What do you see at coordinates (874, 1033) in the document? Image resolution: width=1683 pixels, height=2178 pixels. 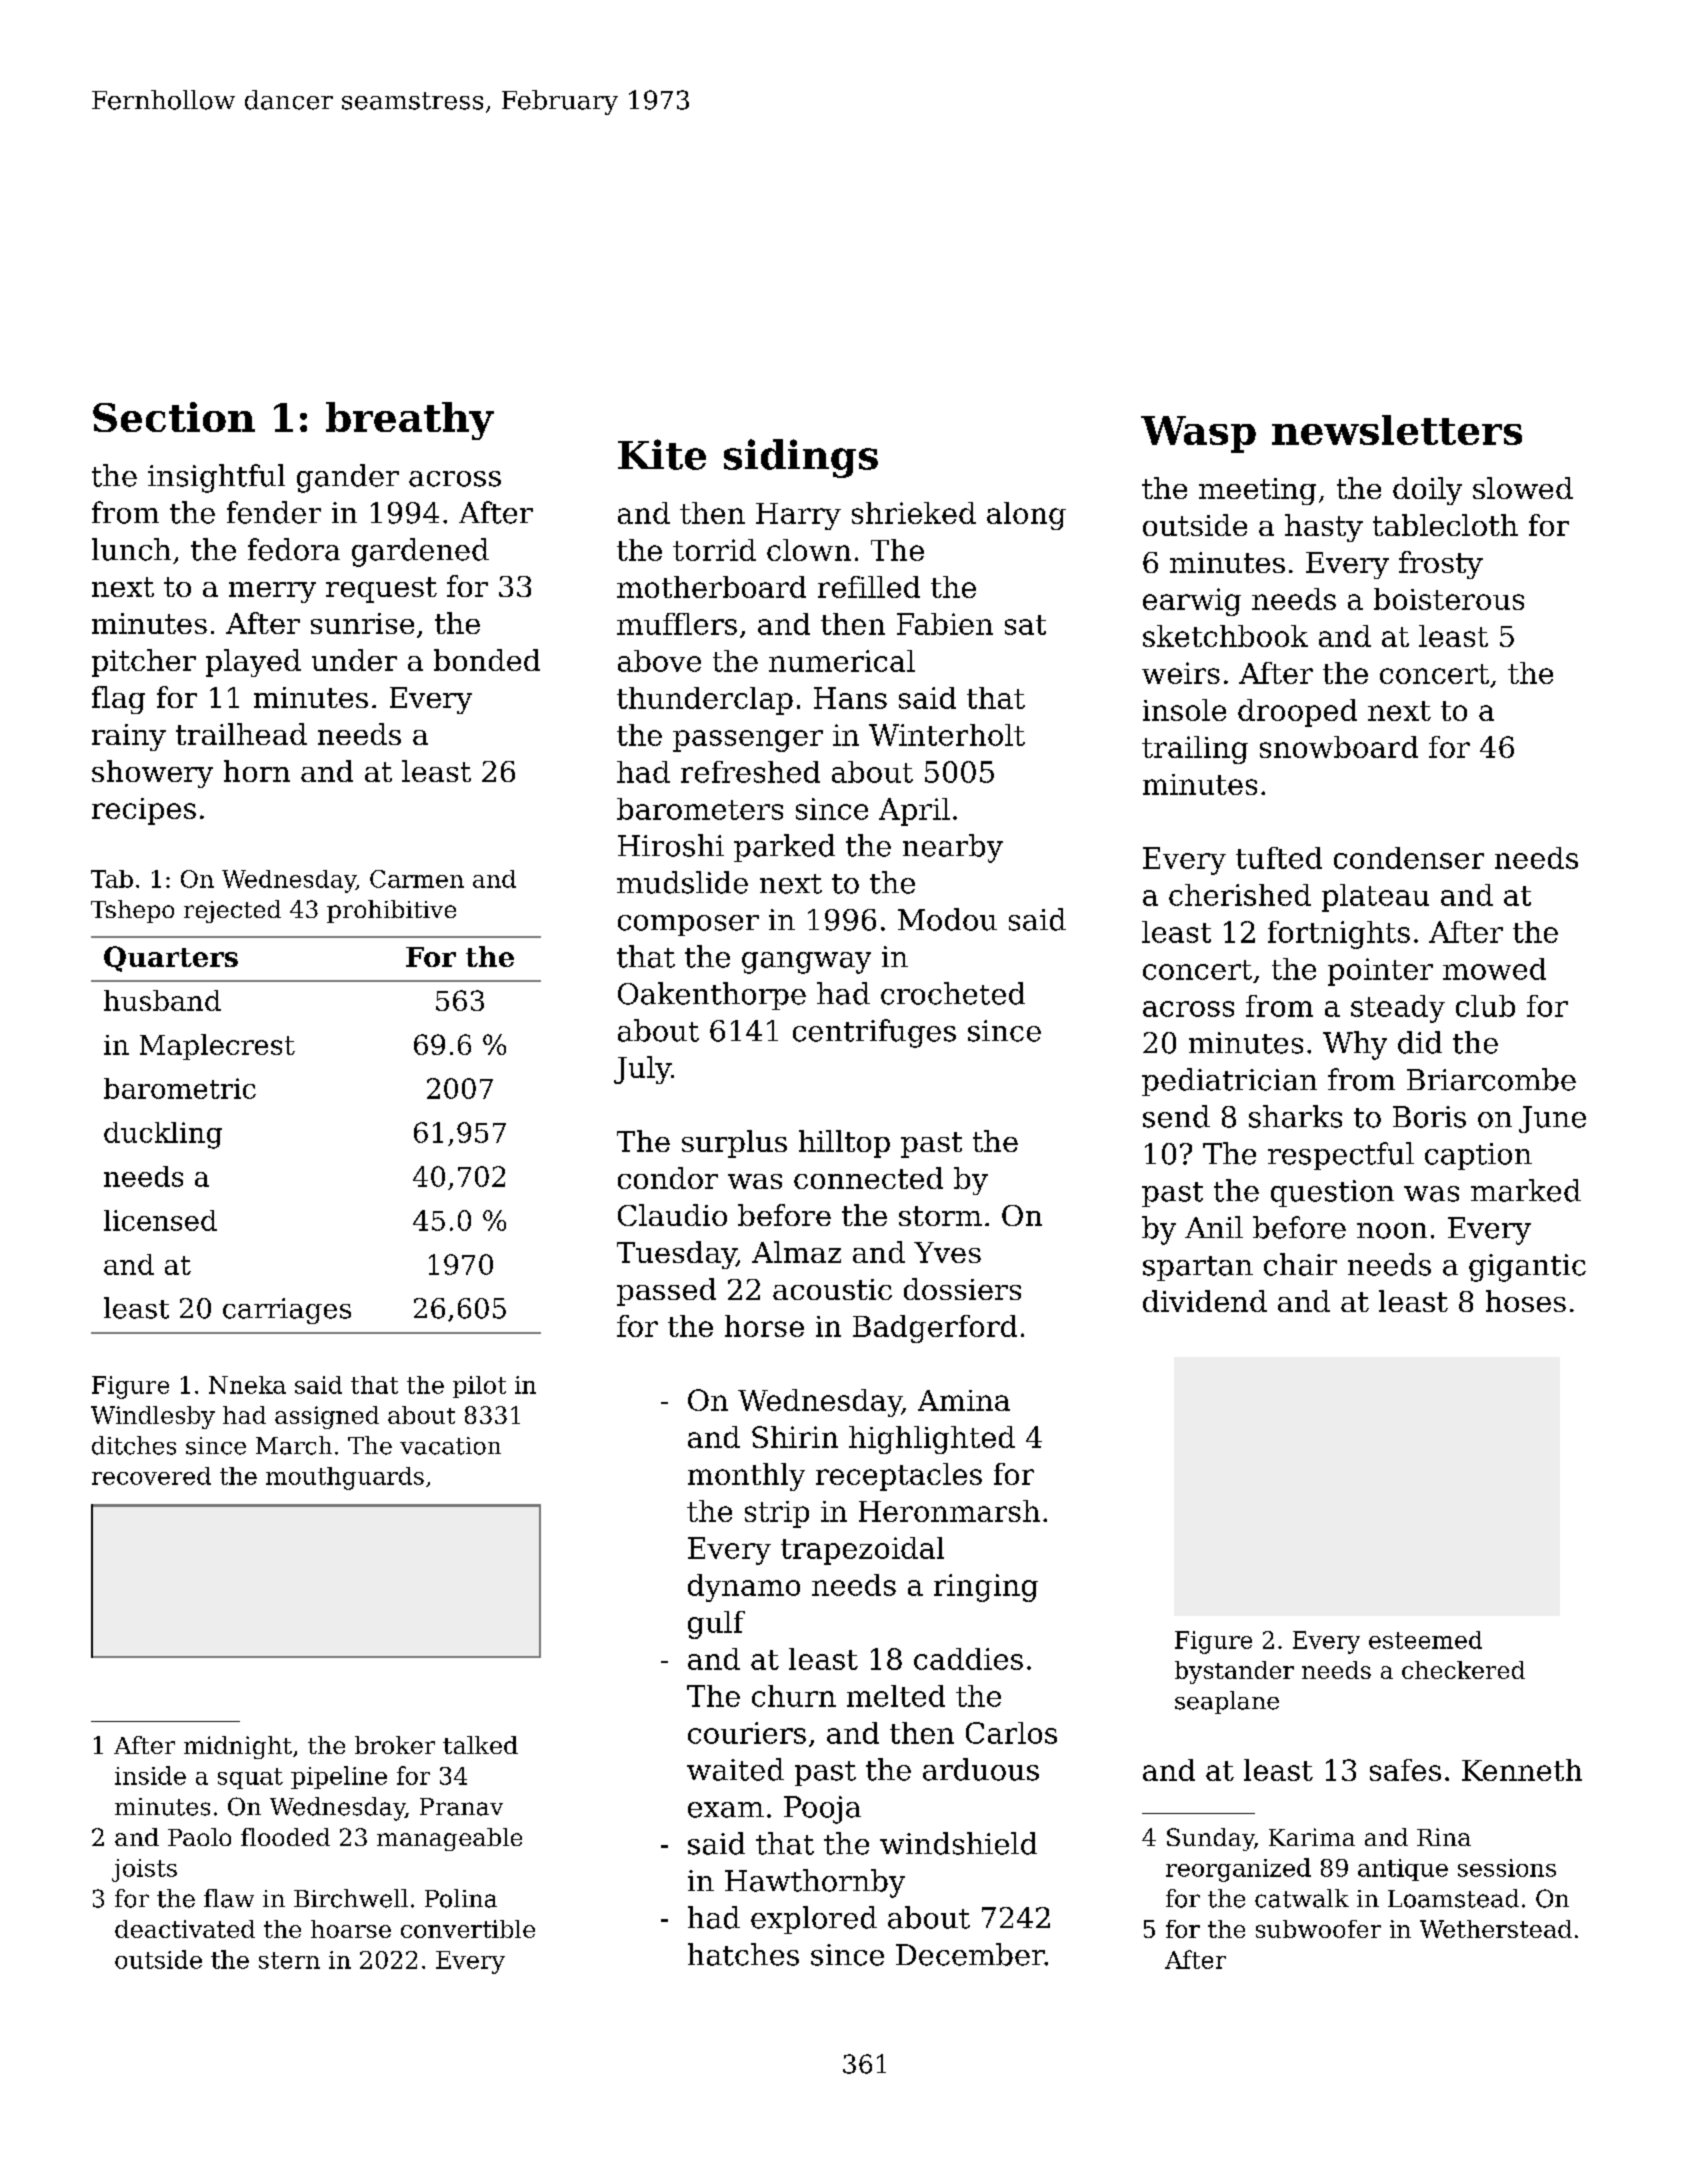 I see `centrifuges` at bounding box center [874, 1033].
